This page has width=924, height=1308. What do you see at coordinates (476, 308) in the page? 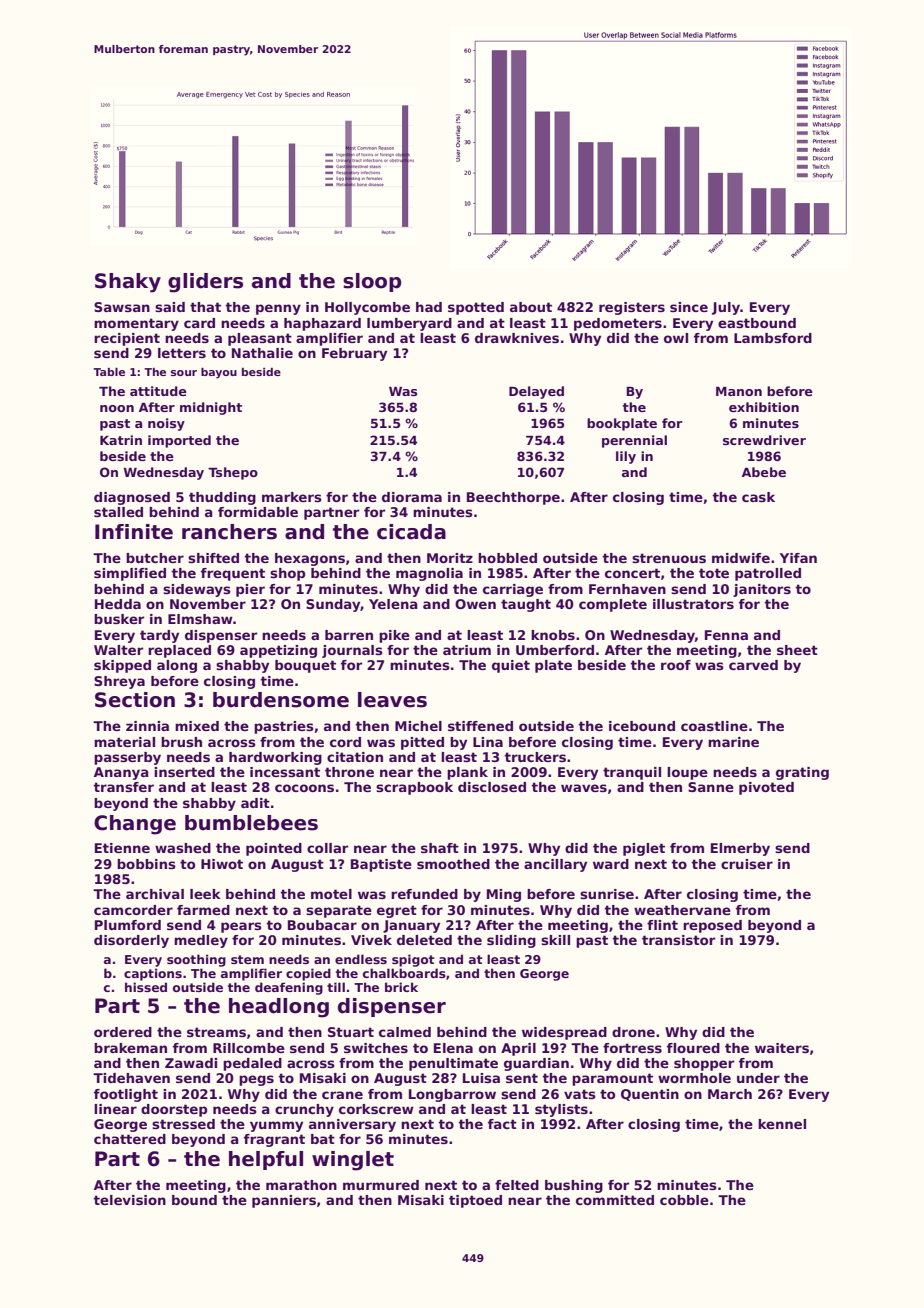
I see `spotted` at bounding box center [476, 308].
